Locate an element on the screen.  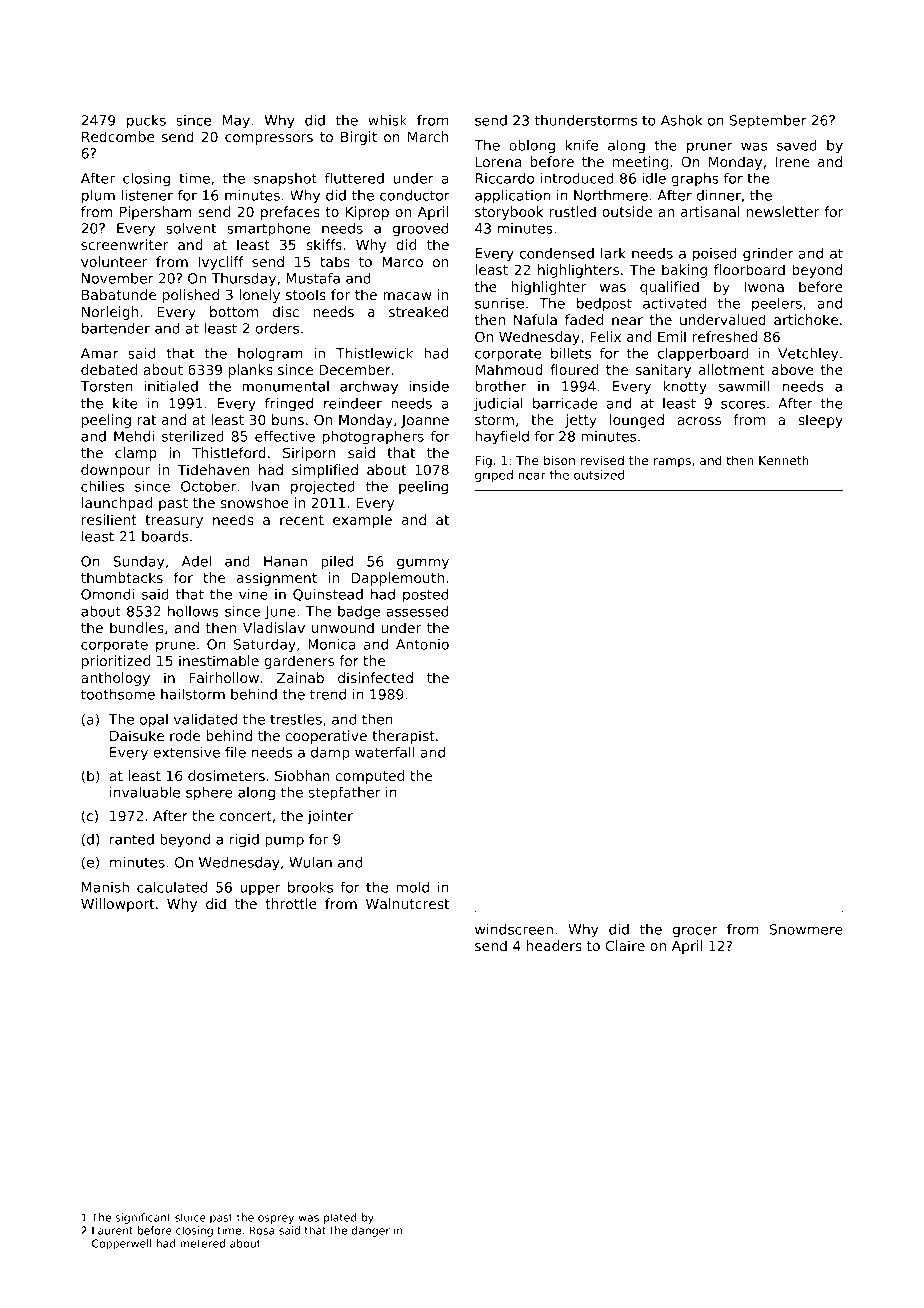
billets is located at coordinates (571, 353).
